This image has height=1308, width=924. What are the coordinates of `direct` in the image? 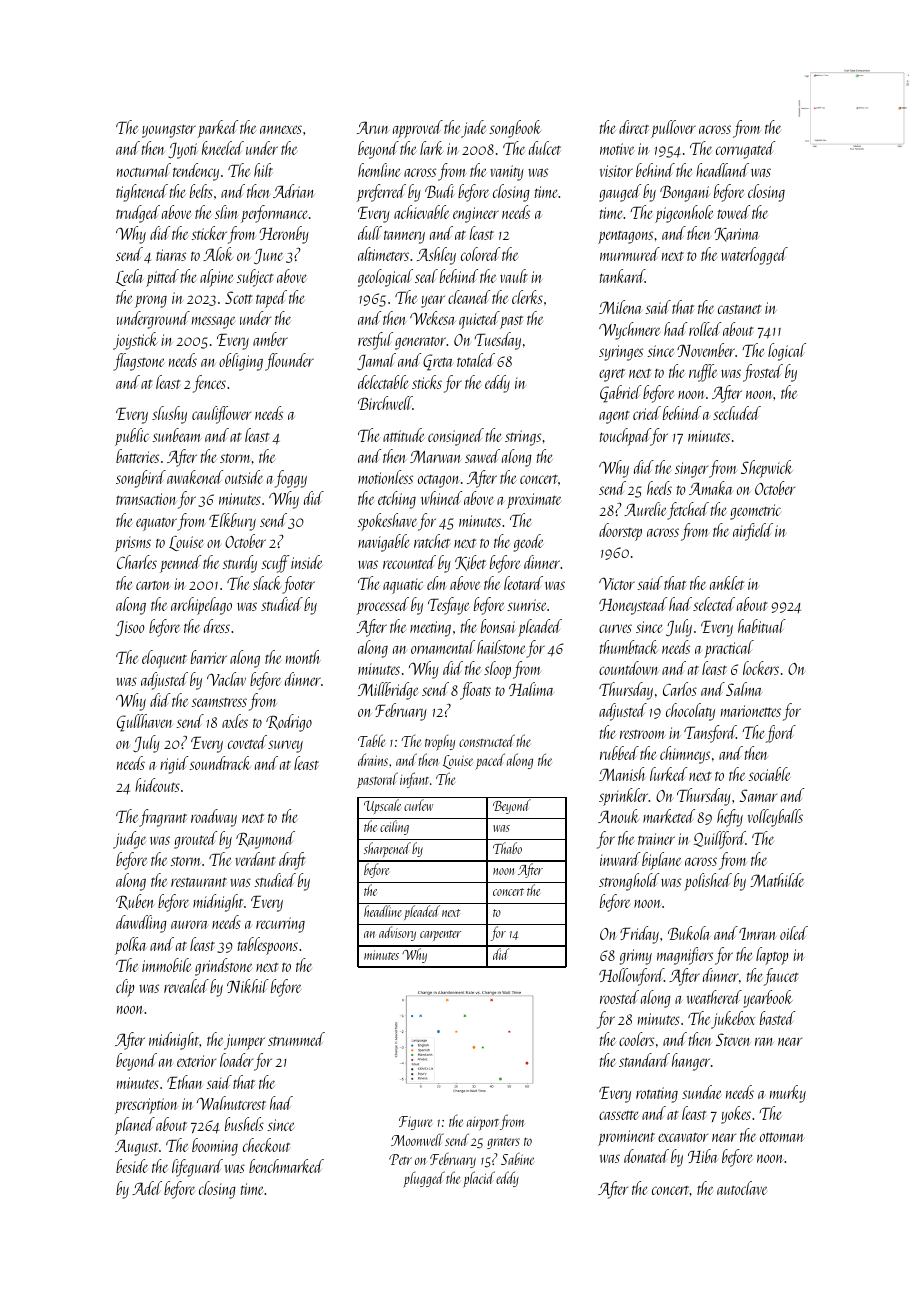 It's located at (634, 127).
